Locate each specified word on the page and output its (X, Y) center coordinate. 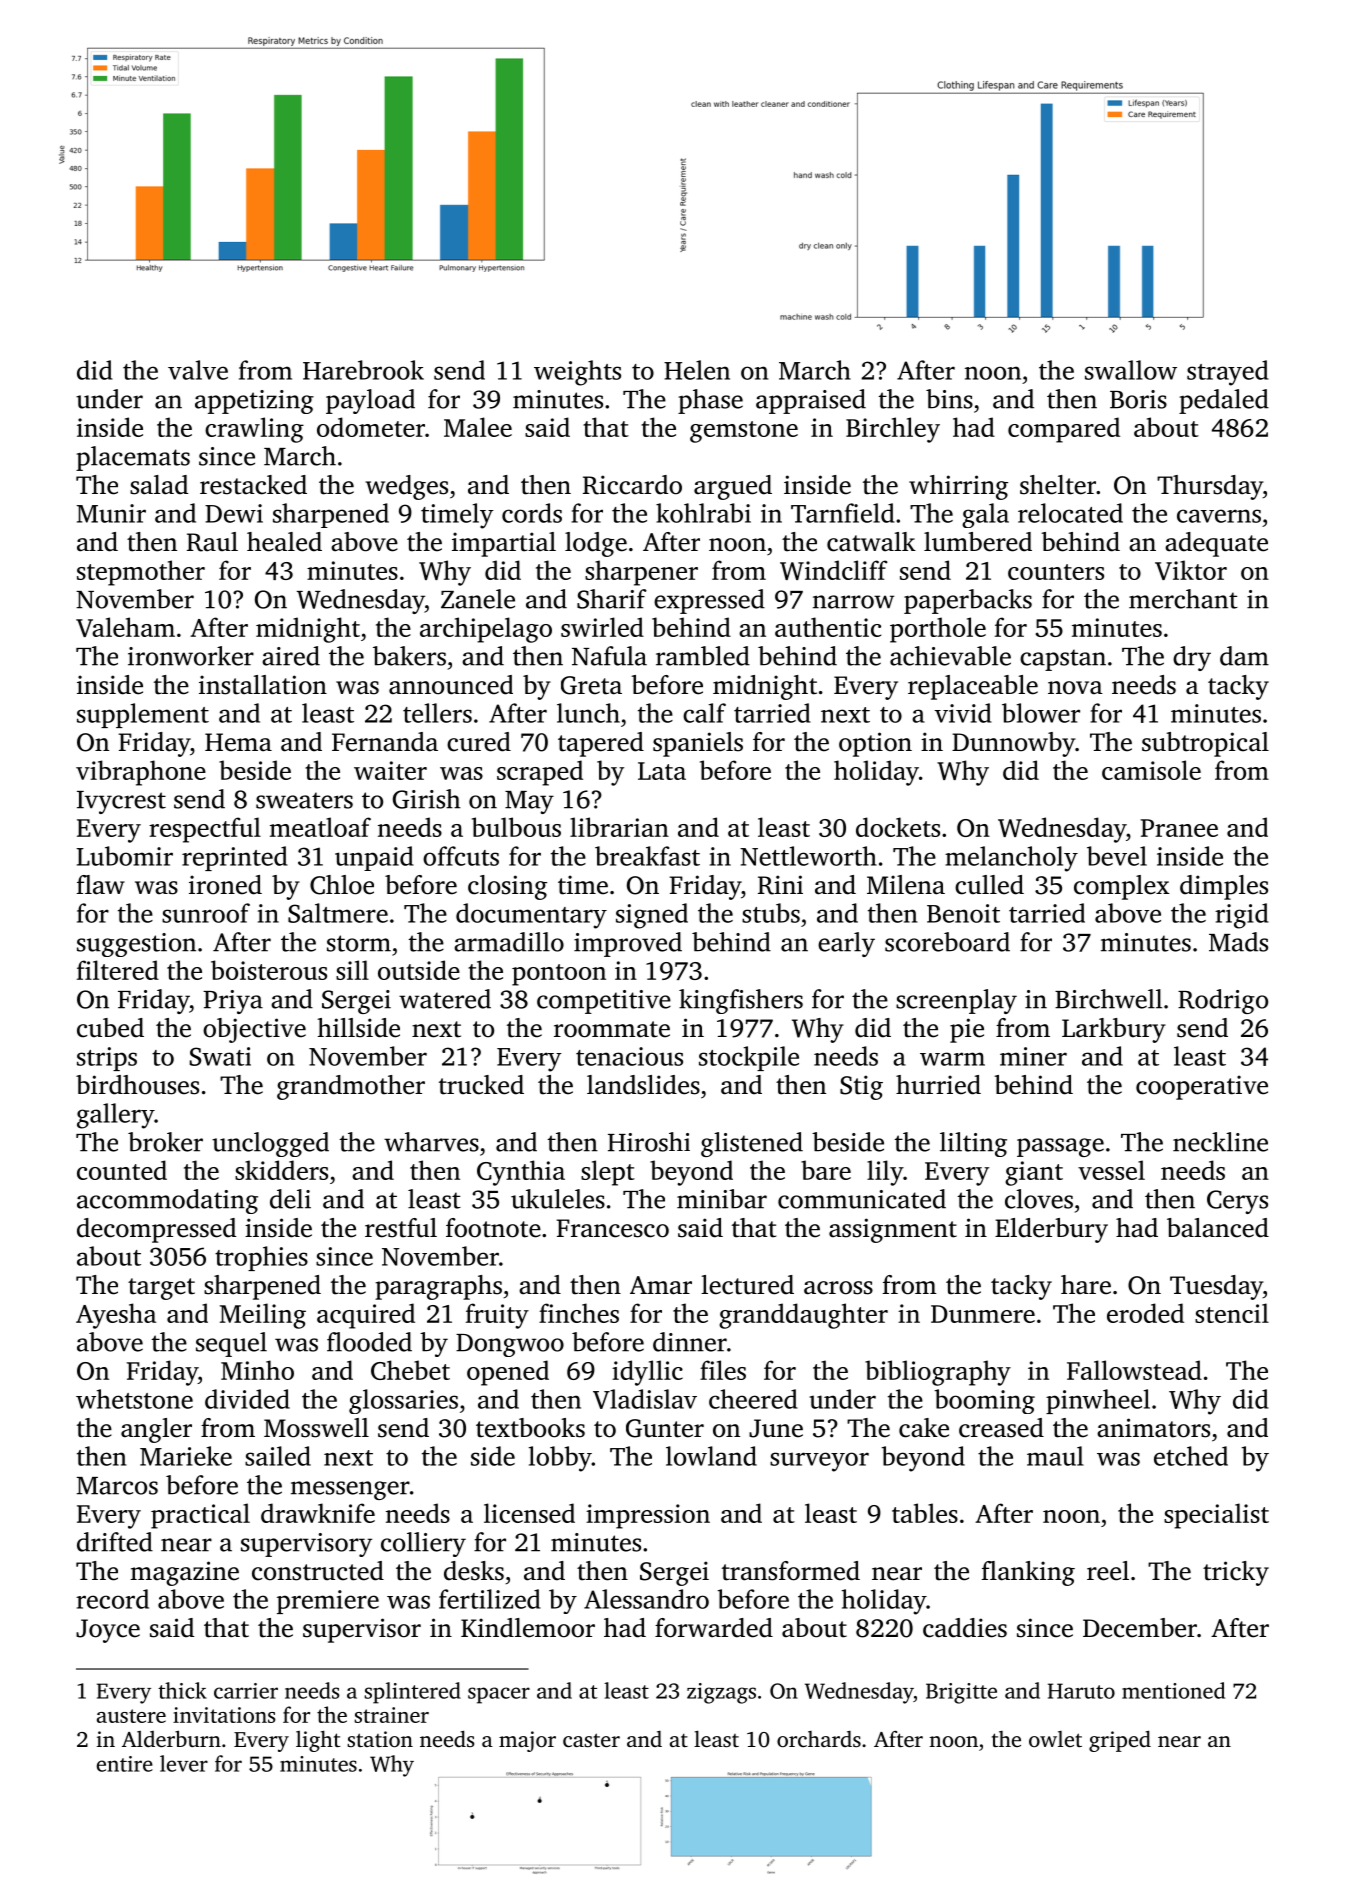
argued (733, 487)
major (527, 1741)
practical (200, 1516)
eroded (1145, 1313)
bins (949, 399)
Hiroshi (649, 1142)
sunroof (206, 913)
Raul (212, 542)
